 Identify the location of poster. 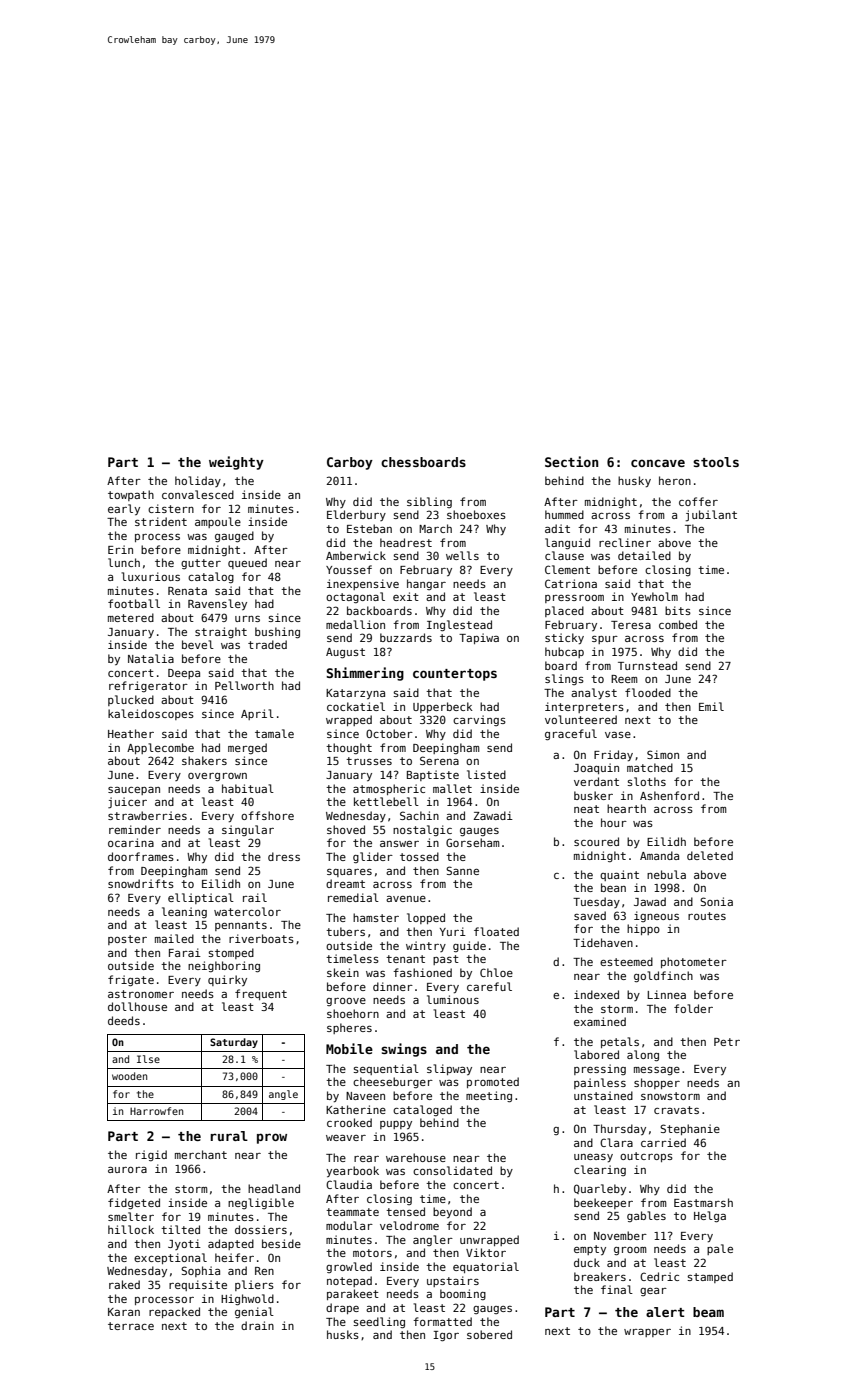
(127, 940).
